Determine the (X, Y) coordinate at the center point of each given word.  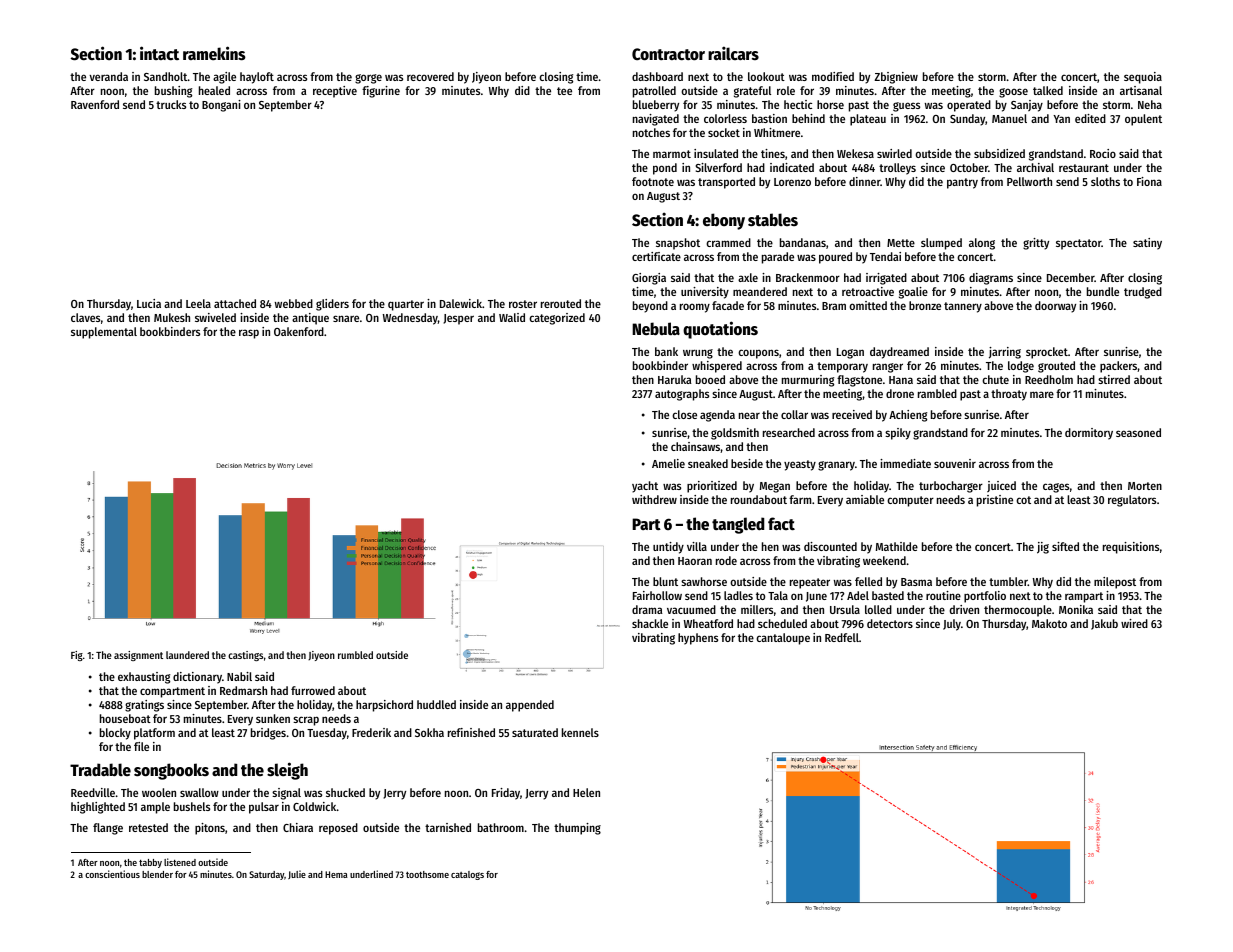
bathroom (501, 827)
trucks (171, 104)
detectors (890, 623)
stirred (1114, 379)
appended (530, 706)
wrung (698, 354)
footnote (653, 181)
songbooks (171, 771)
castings (245, 656)
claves (85, 317)
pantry (962, 183)
